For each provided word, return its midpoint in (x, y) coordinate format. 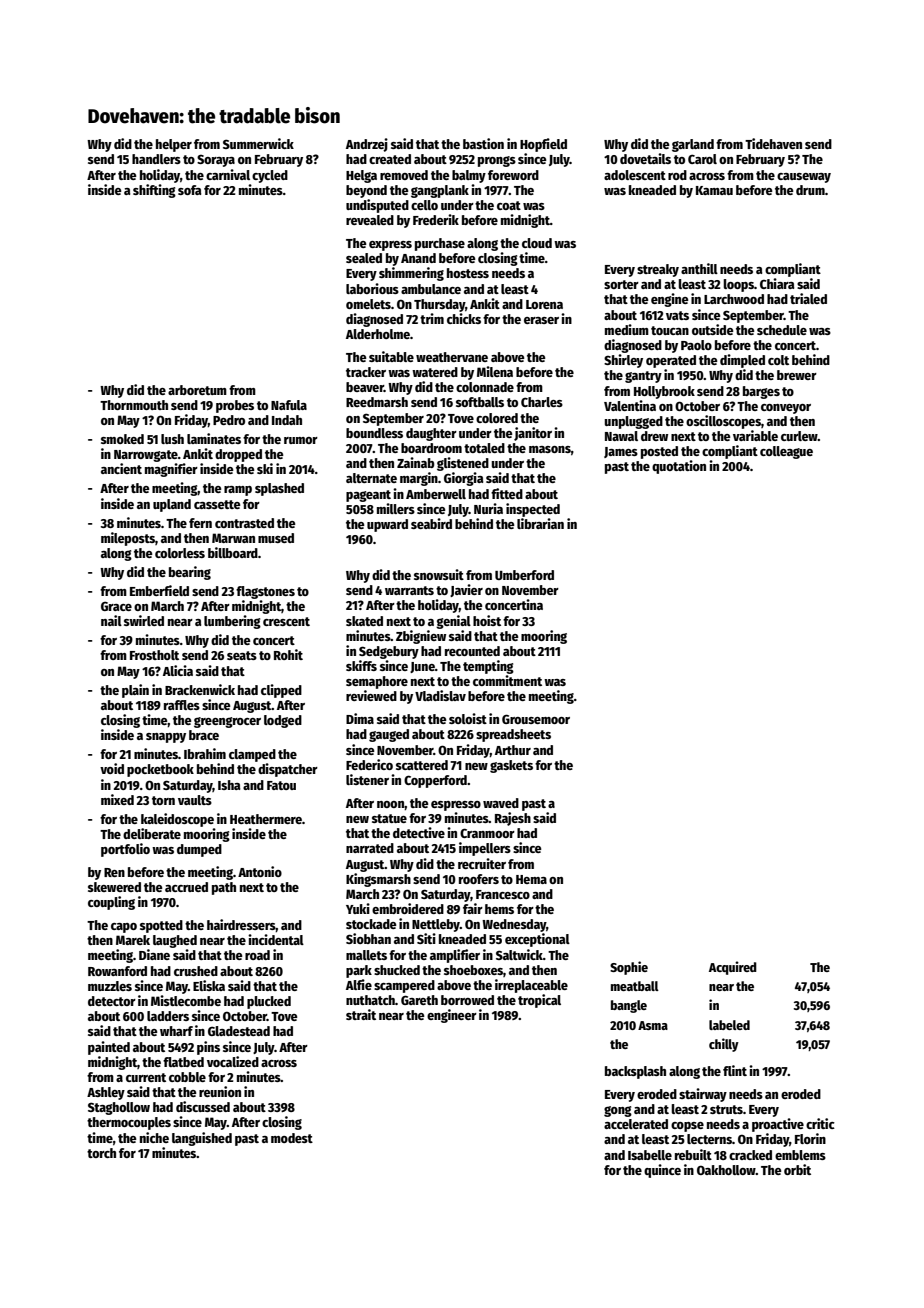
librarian (540, 523)
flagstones (265, 592)
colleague (786, 452)
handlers (156, 159)
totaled (484, 448)
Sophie (629, 968)
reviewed (371, 695)
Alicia (178, 670)
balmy (469, 176)
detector (112, 1001)
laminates (214, 438)
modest (292, 1138)
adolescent (635, 175)
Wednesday (514, 925)
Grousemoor (536, 719)
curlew (799, 436)
